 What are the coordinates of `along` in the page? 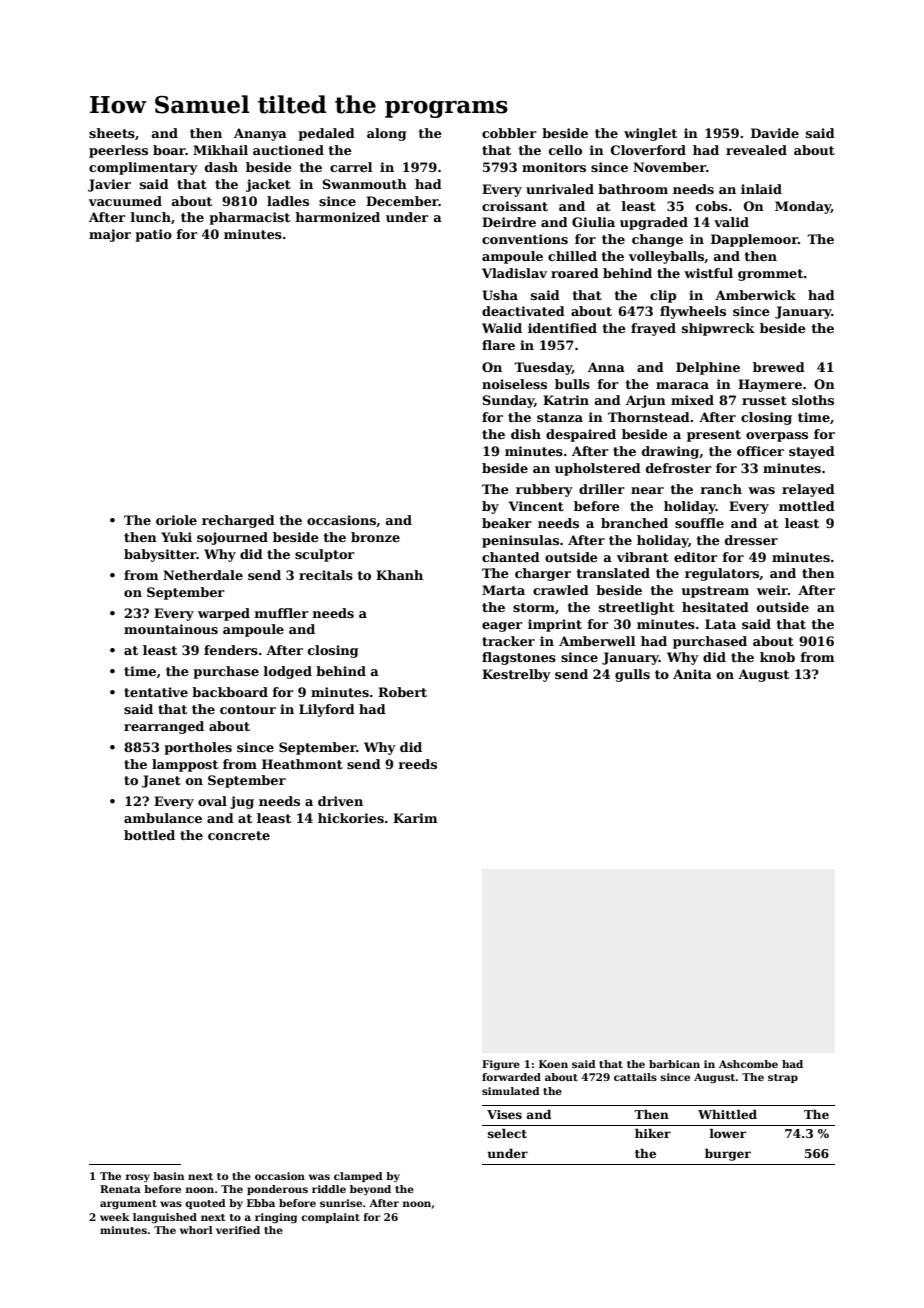 It's located at (386, 134).
